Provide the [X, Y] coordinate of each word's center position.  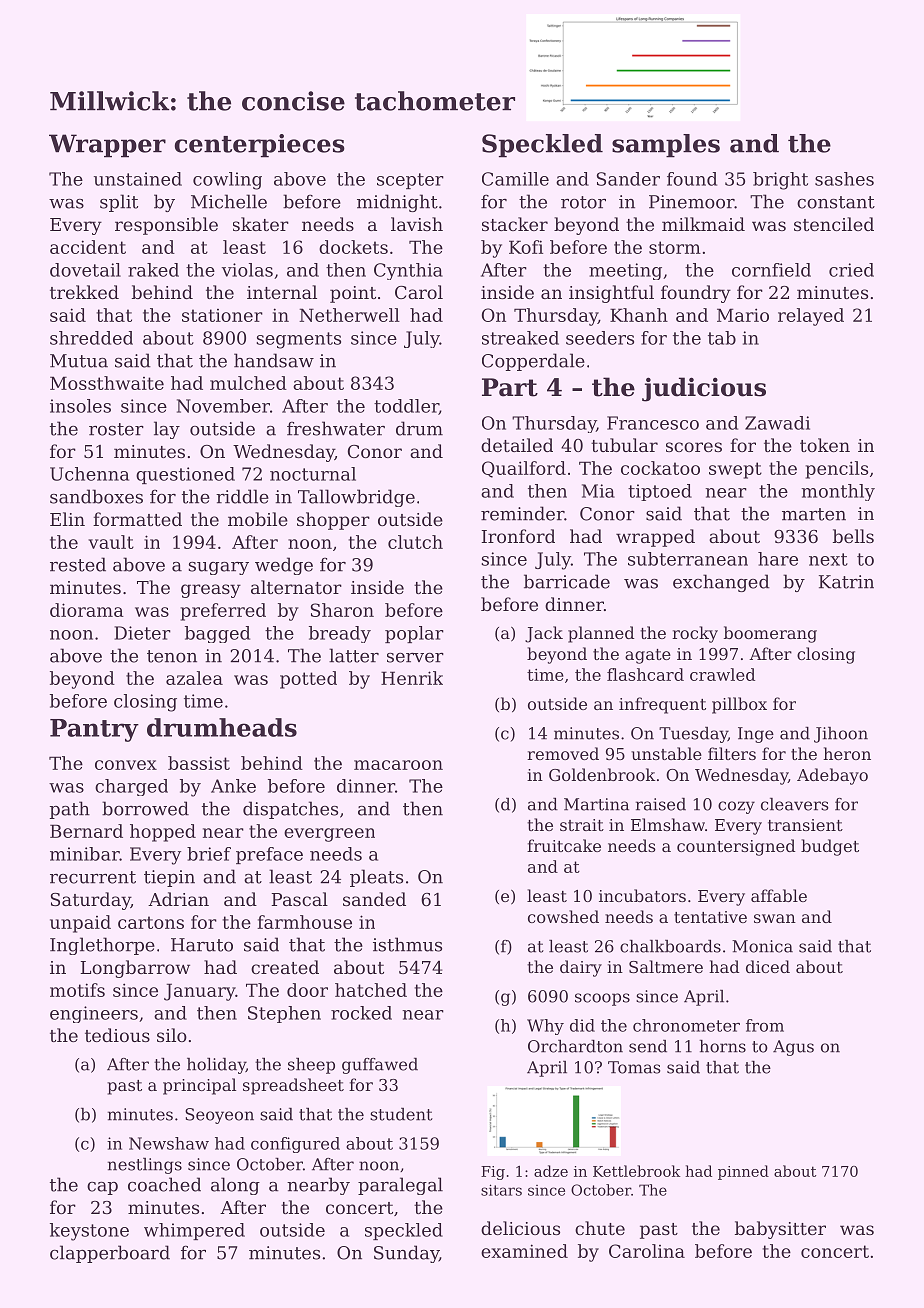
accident [88, 247]
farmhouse [304, 922]
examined [524, 1251]
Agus [793, 1048]
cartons [151, 922]
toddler [406, 407]
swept [735, 470]
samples [666, 146]
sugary [219, 568]
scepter [410, 181]
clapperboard [110, 1254]
